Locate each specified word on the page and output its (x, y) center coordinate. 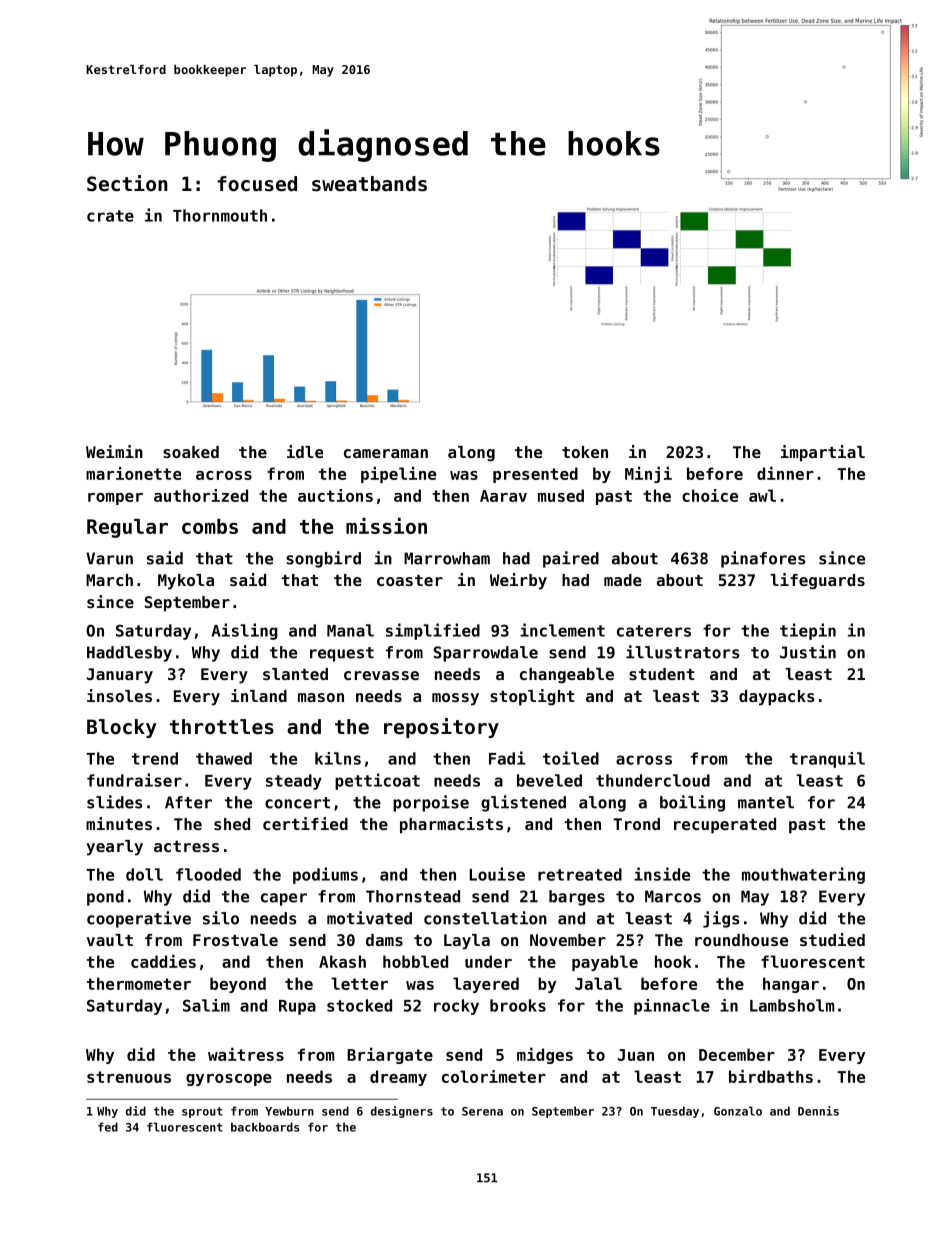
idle (305, 451)
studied (832, 939)
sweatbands (369, 184)
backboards (265, 1127)
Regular (127, 528)
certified (305, 823)
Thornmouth (220, 215)
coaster (410, 580)
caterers (654, 631)
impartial (823, 453)
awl (762, 495)
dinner (785, 473)
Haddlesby (129, 654)
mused (561, 495)
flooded (208, 874)
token (585, 452)
